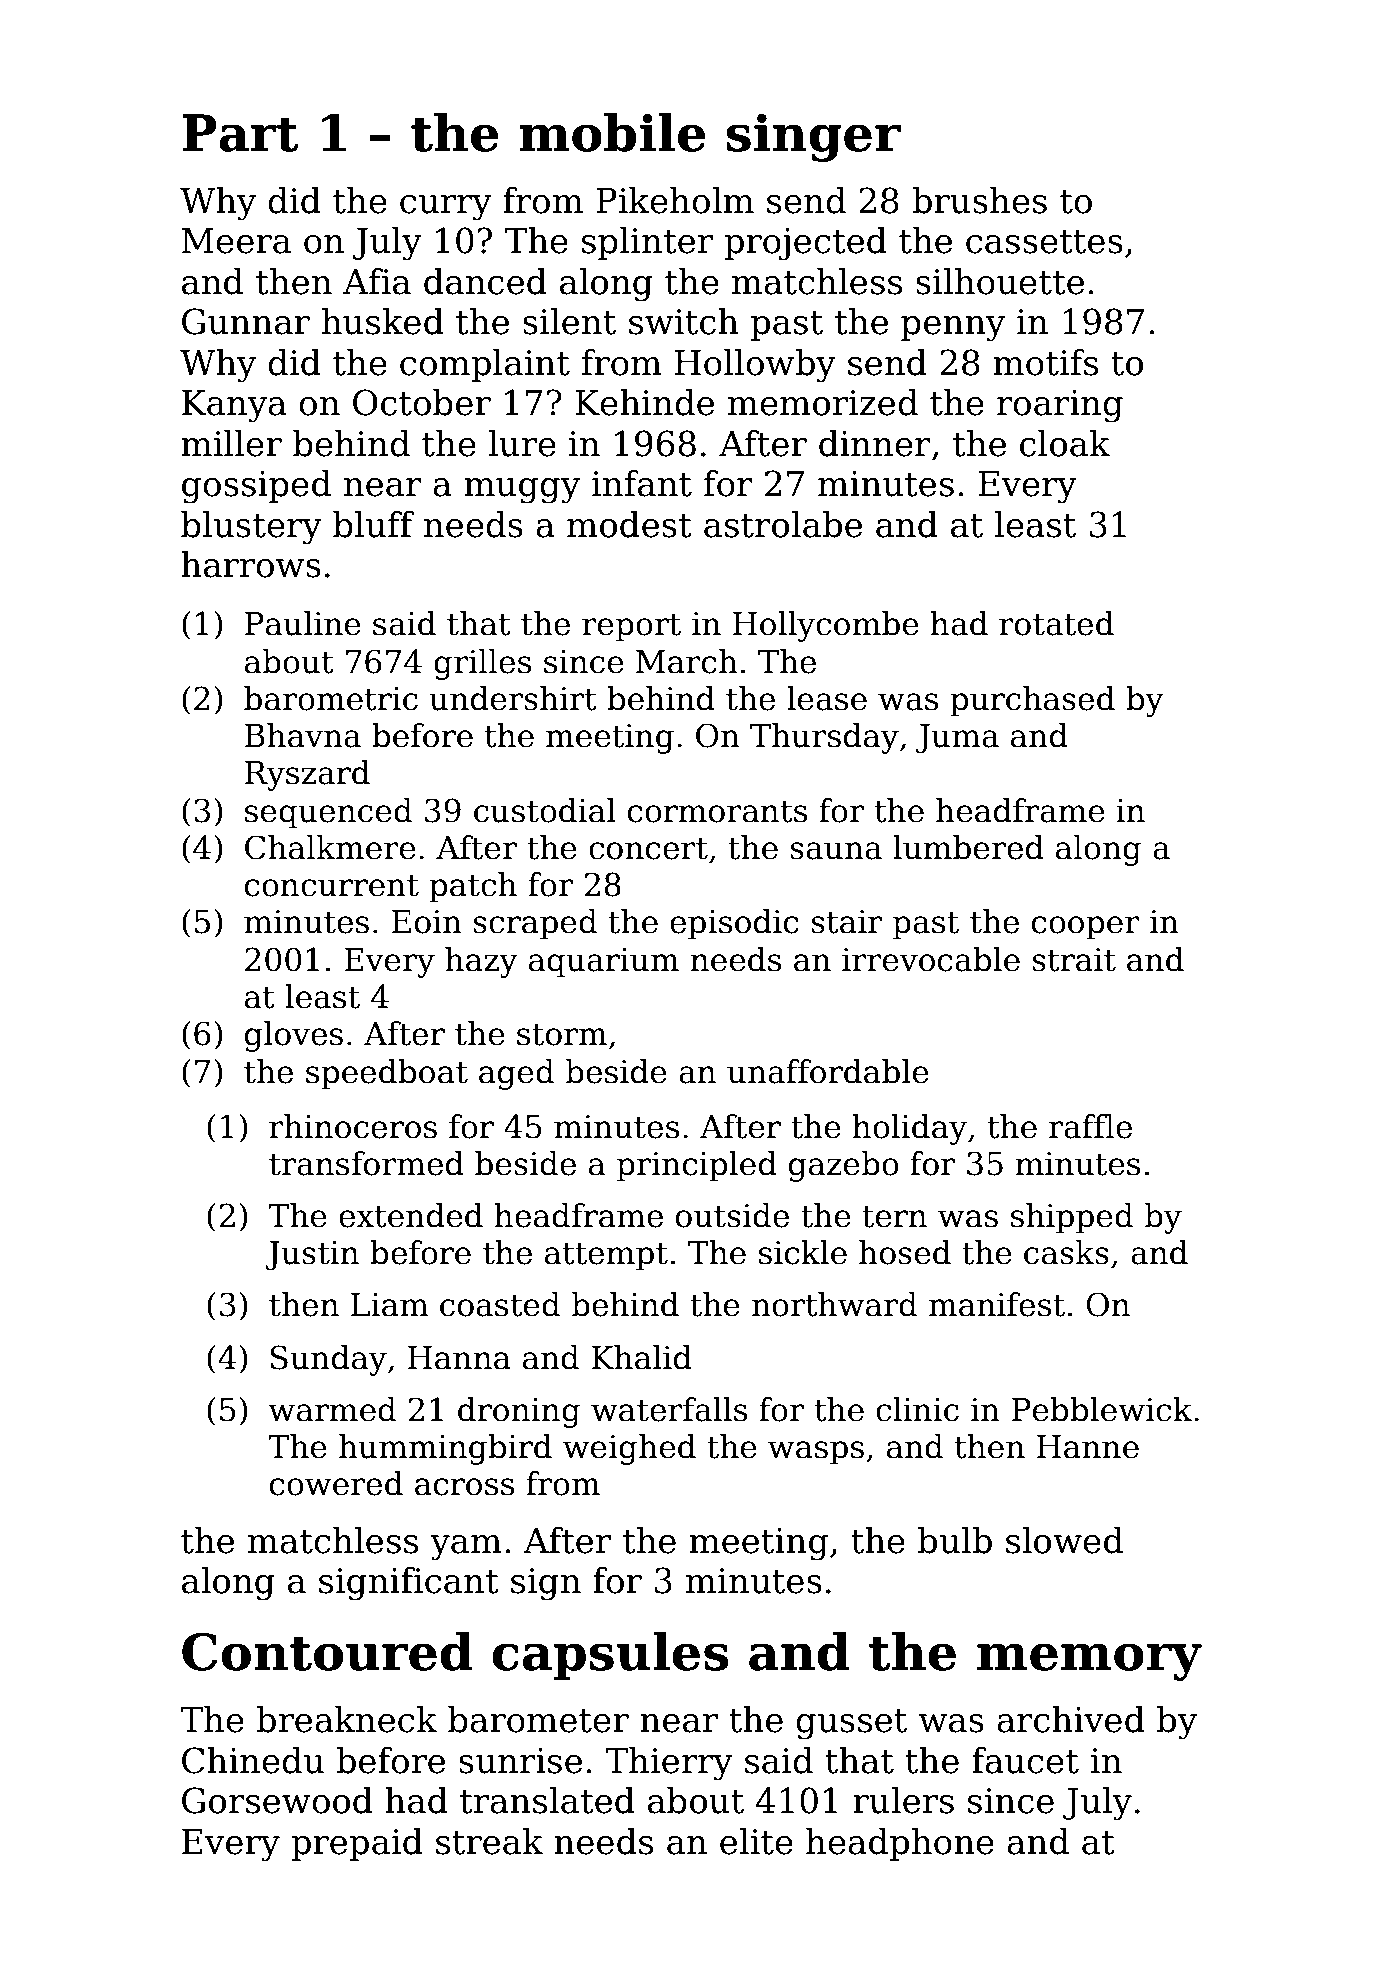 The height and width of the screenshot is (1969, 1386). What do you see at coordinates (246, 321) in the screenshot?
I see `Gunnar` at bounding box center [246, 321].
